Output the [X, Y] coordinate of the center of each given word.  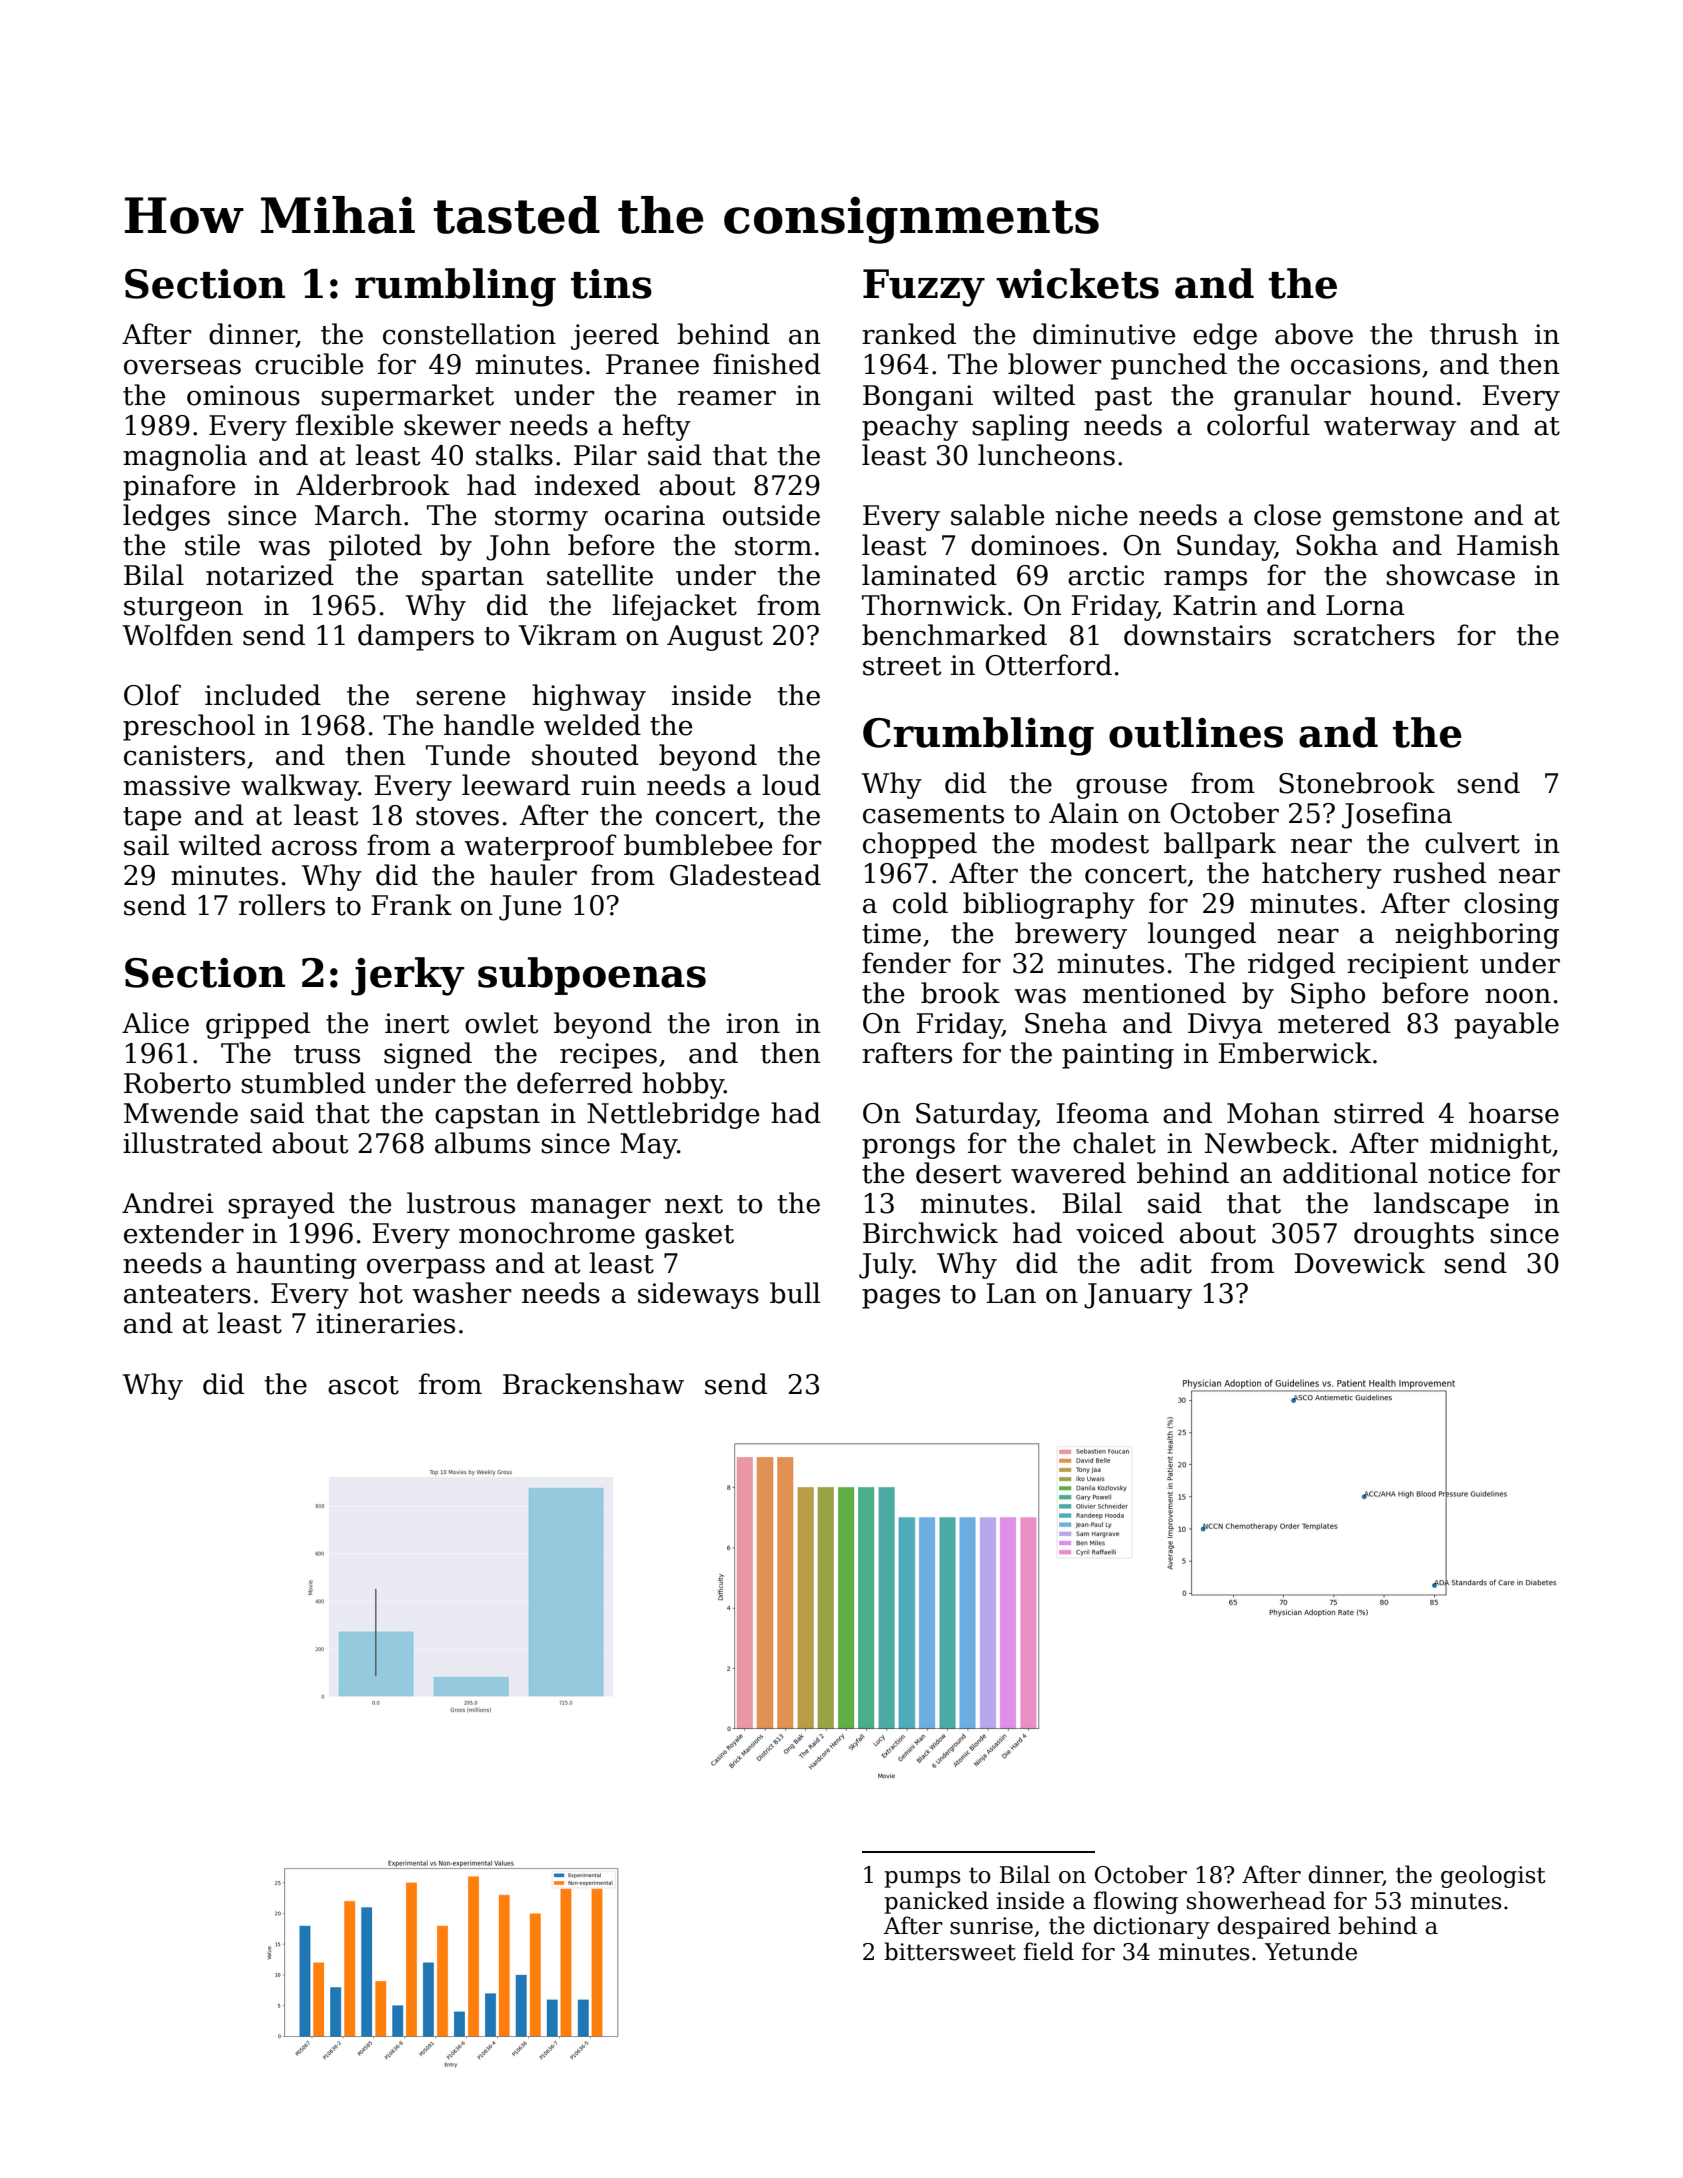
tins [611, 284]
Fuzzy [924, 288]
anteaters [187, 1294]
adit [1166, 1263]
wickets [1077, 283]
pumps [922, 1879]
